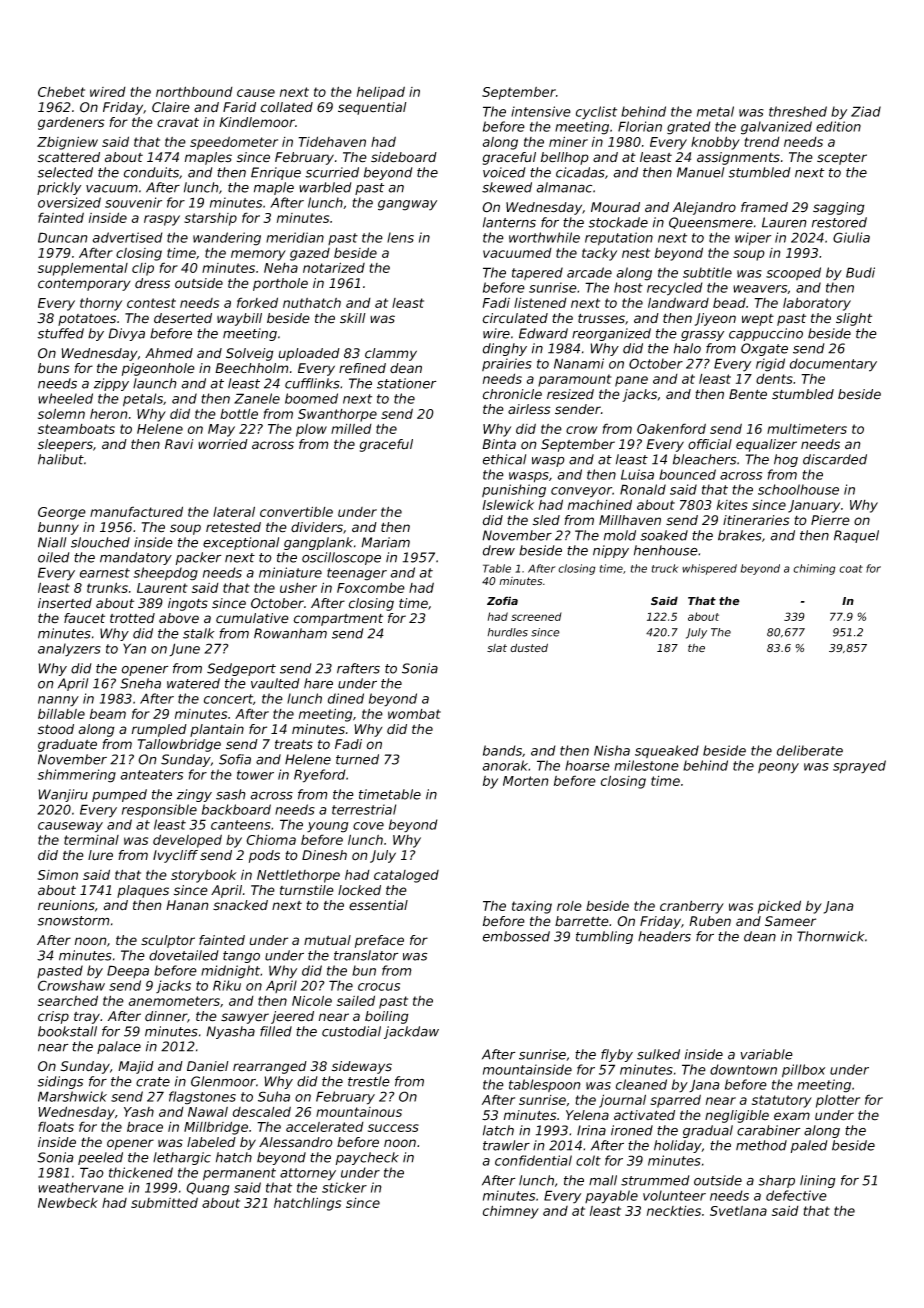 The image size is (924, 1308). What do you see at coordinates (61, 92) in the image?
I see `Chebet` at bounding box center [61, 92].
